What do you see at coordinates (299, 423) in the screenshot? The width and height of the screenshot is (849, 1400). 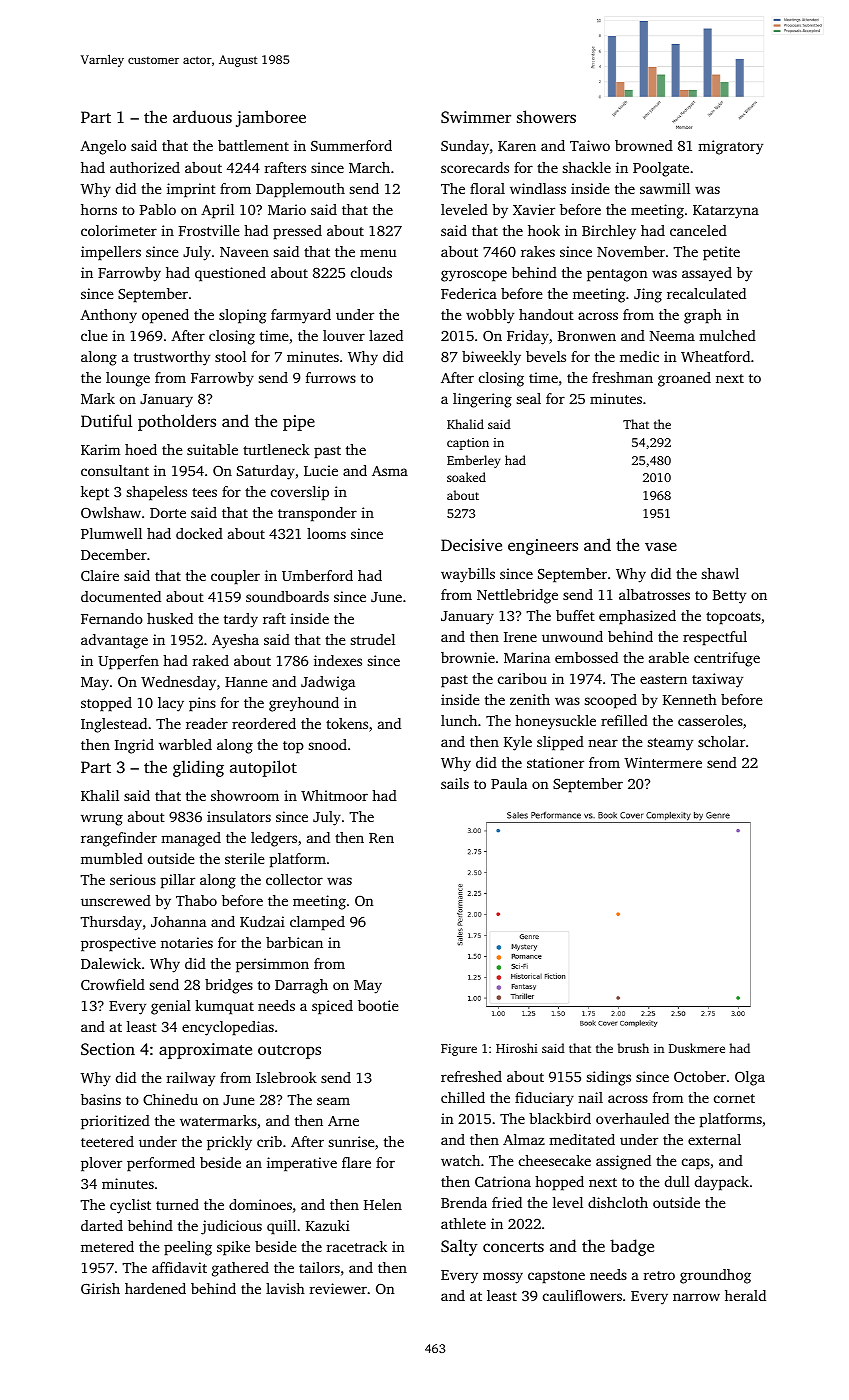 I see `pipe` at bounding box center [299, 423].
